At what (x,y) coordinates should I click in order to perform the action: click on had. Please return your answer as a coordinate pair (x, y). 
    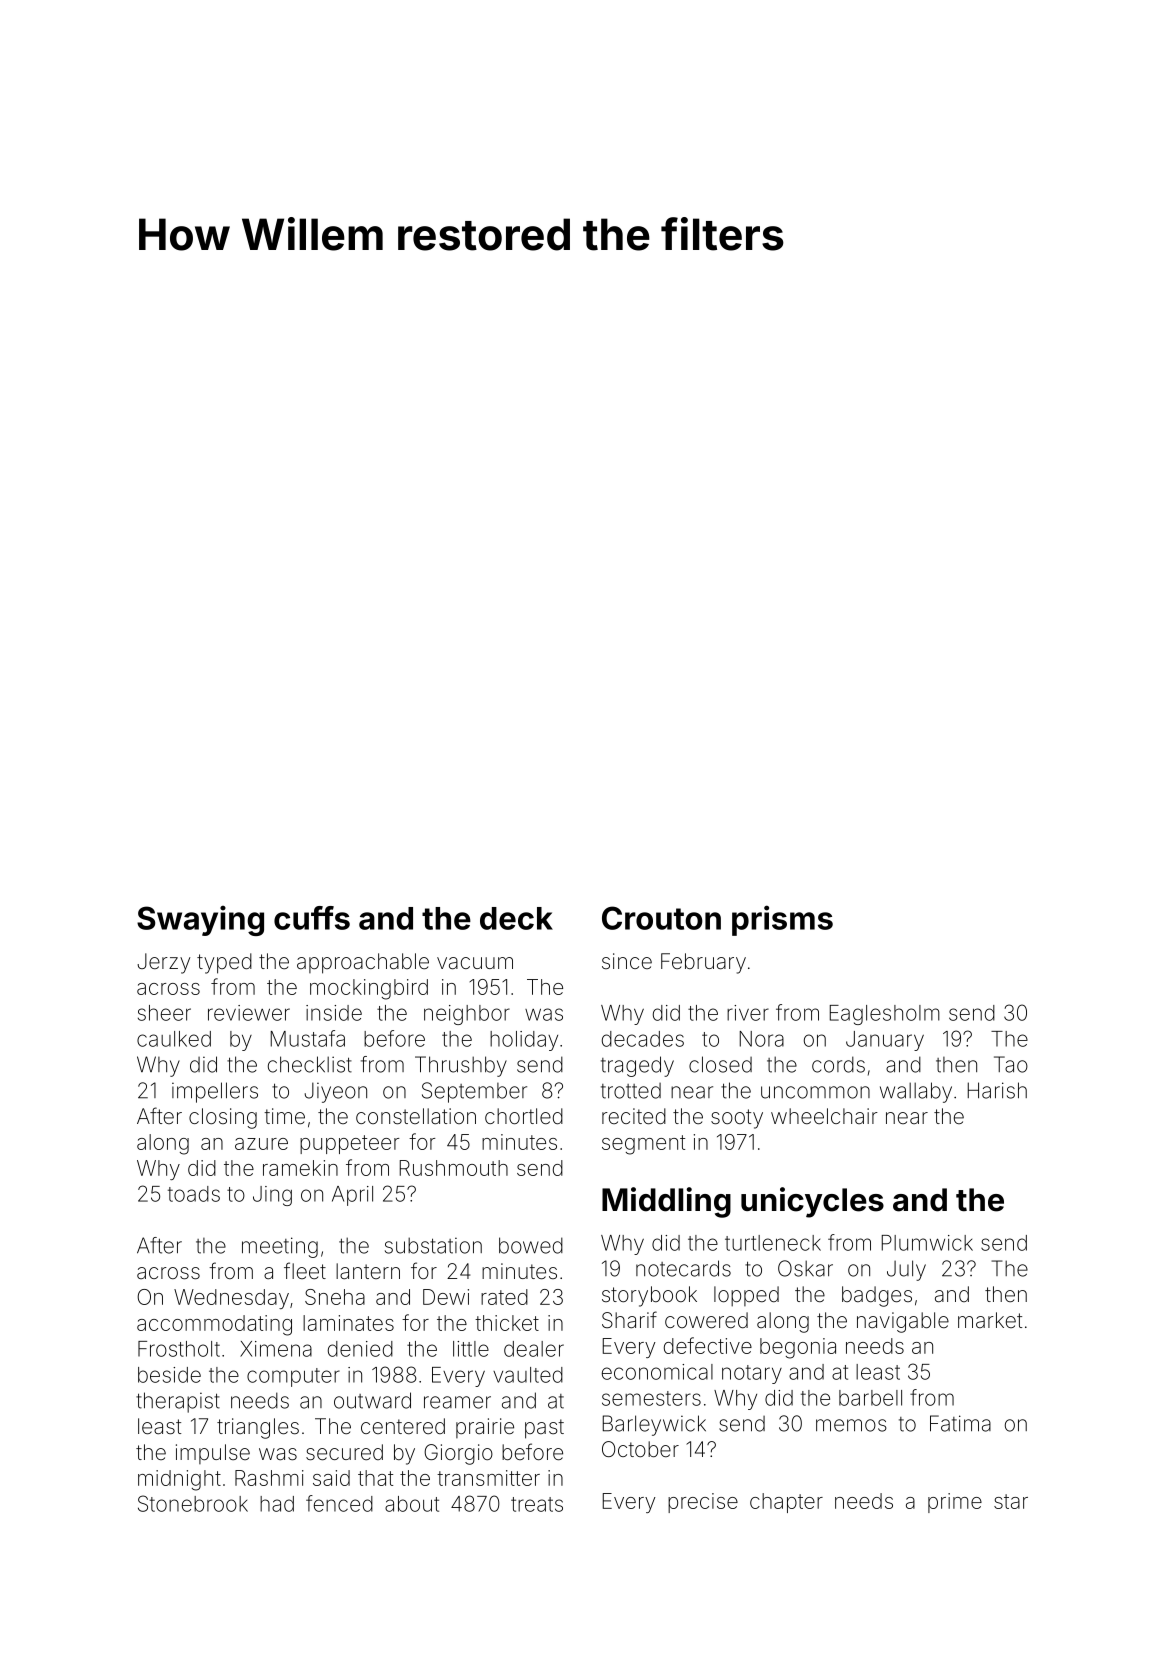
    Looking at the image, I should click on (277, 1504).
